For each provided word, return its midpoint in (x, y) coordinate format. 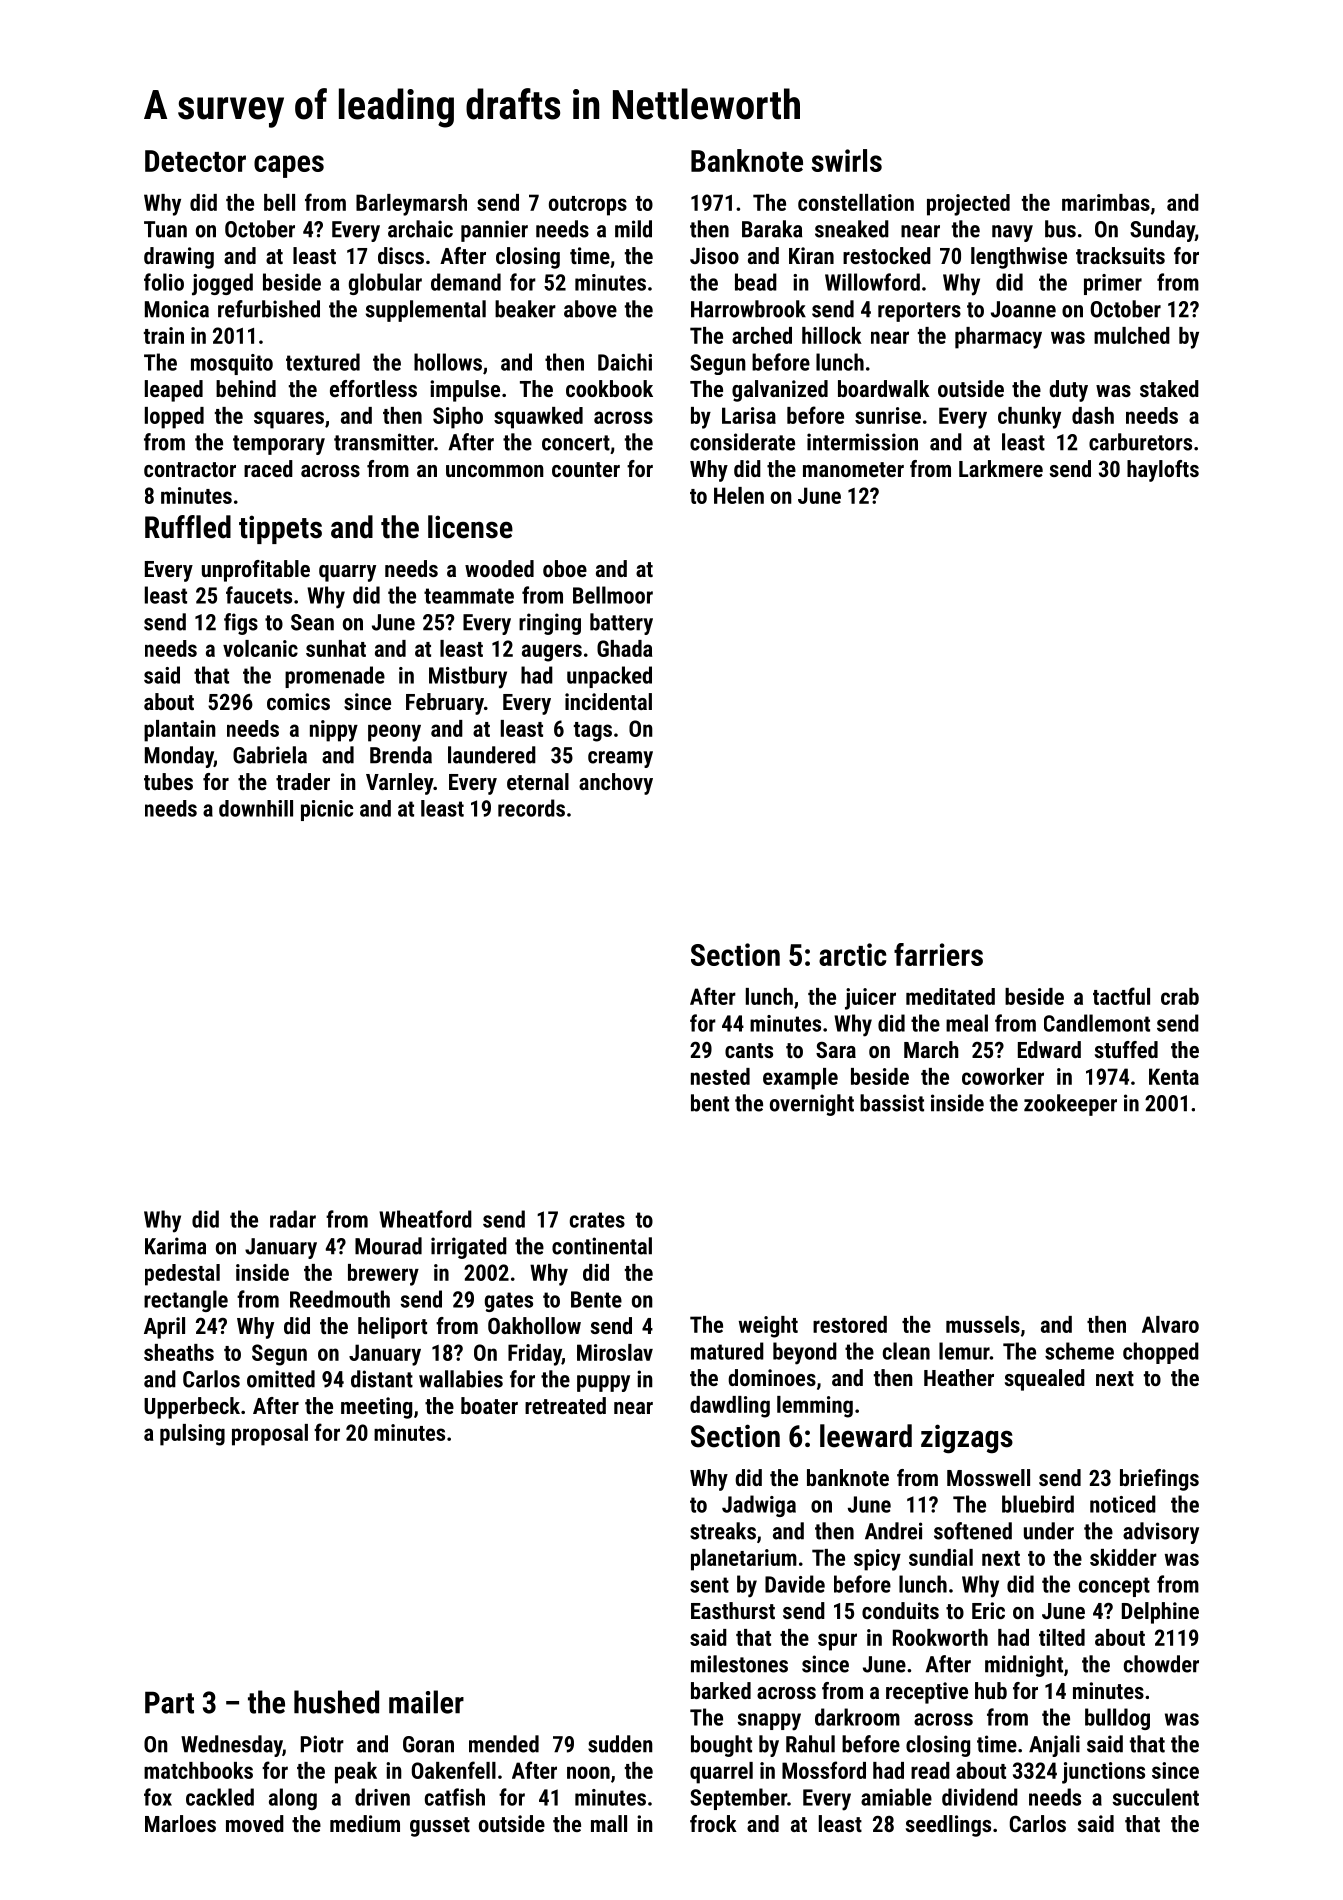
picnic (327, 810)
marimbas (1106, 202)
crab (1180, 996)
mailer (426, 1702)
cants (749, 1050)
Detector (195, 161)
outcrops (588, 206)
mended (504, 1744)
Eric (988, 1610)
